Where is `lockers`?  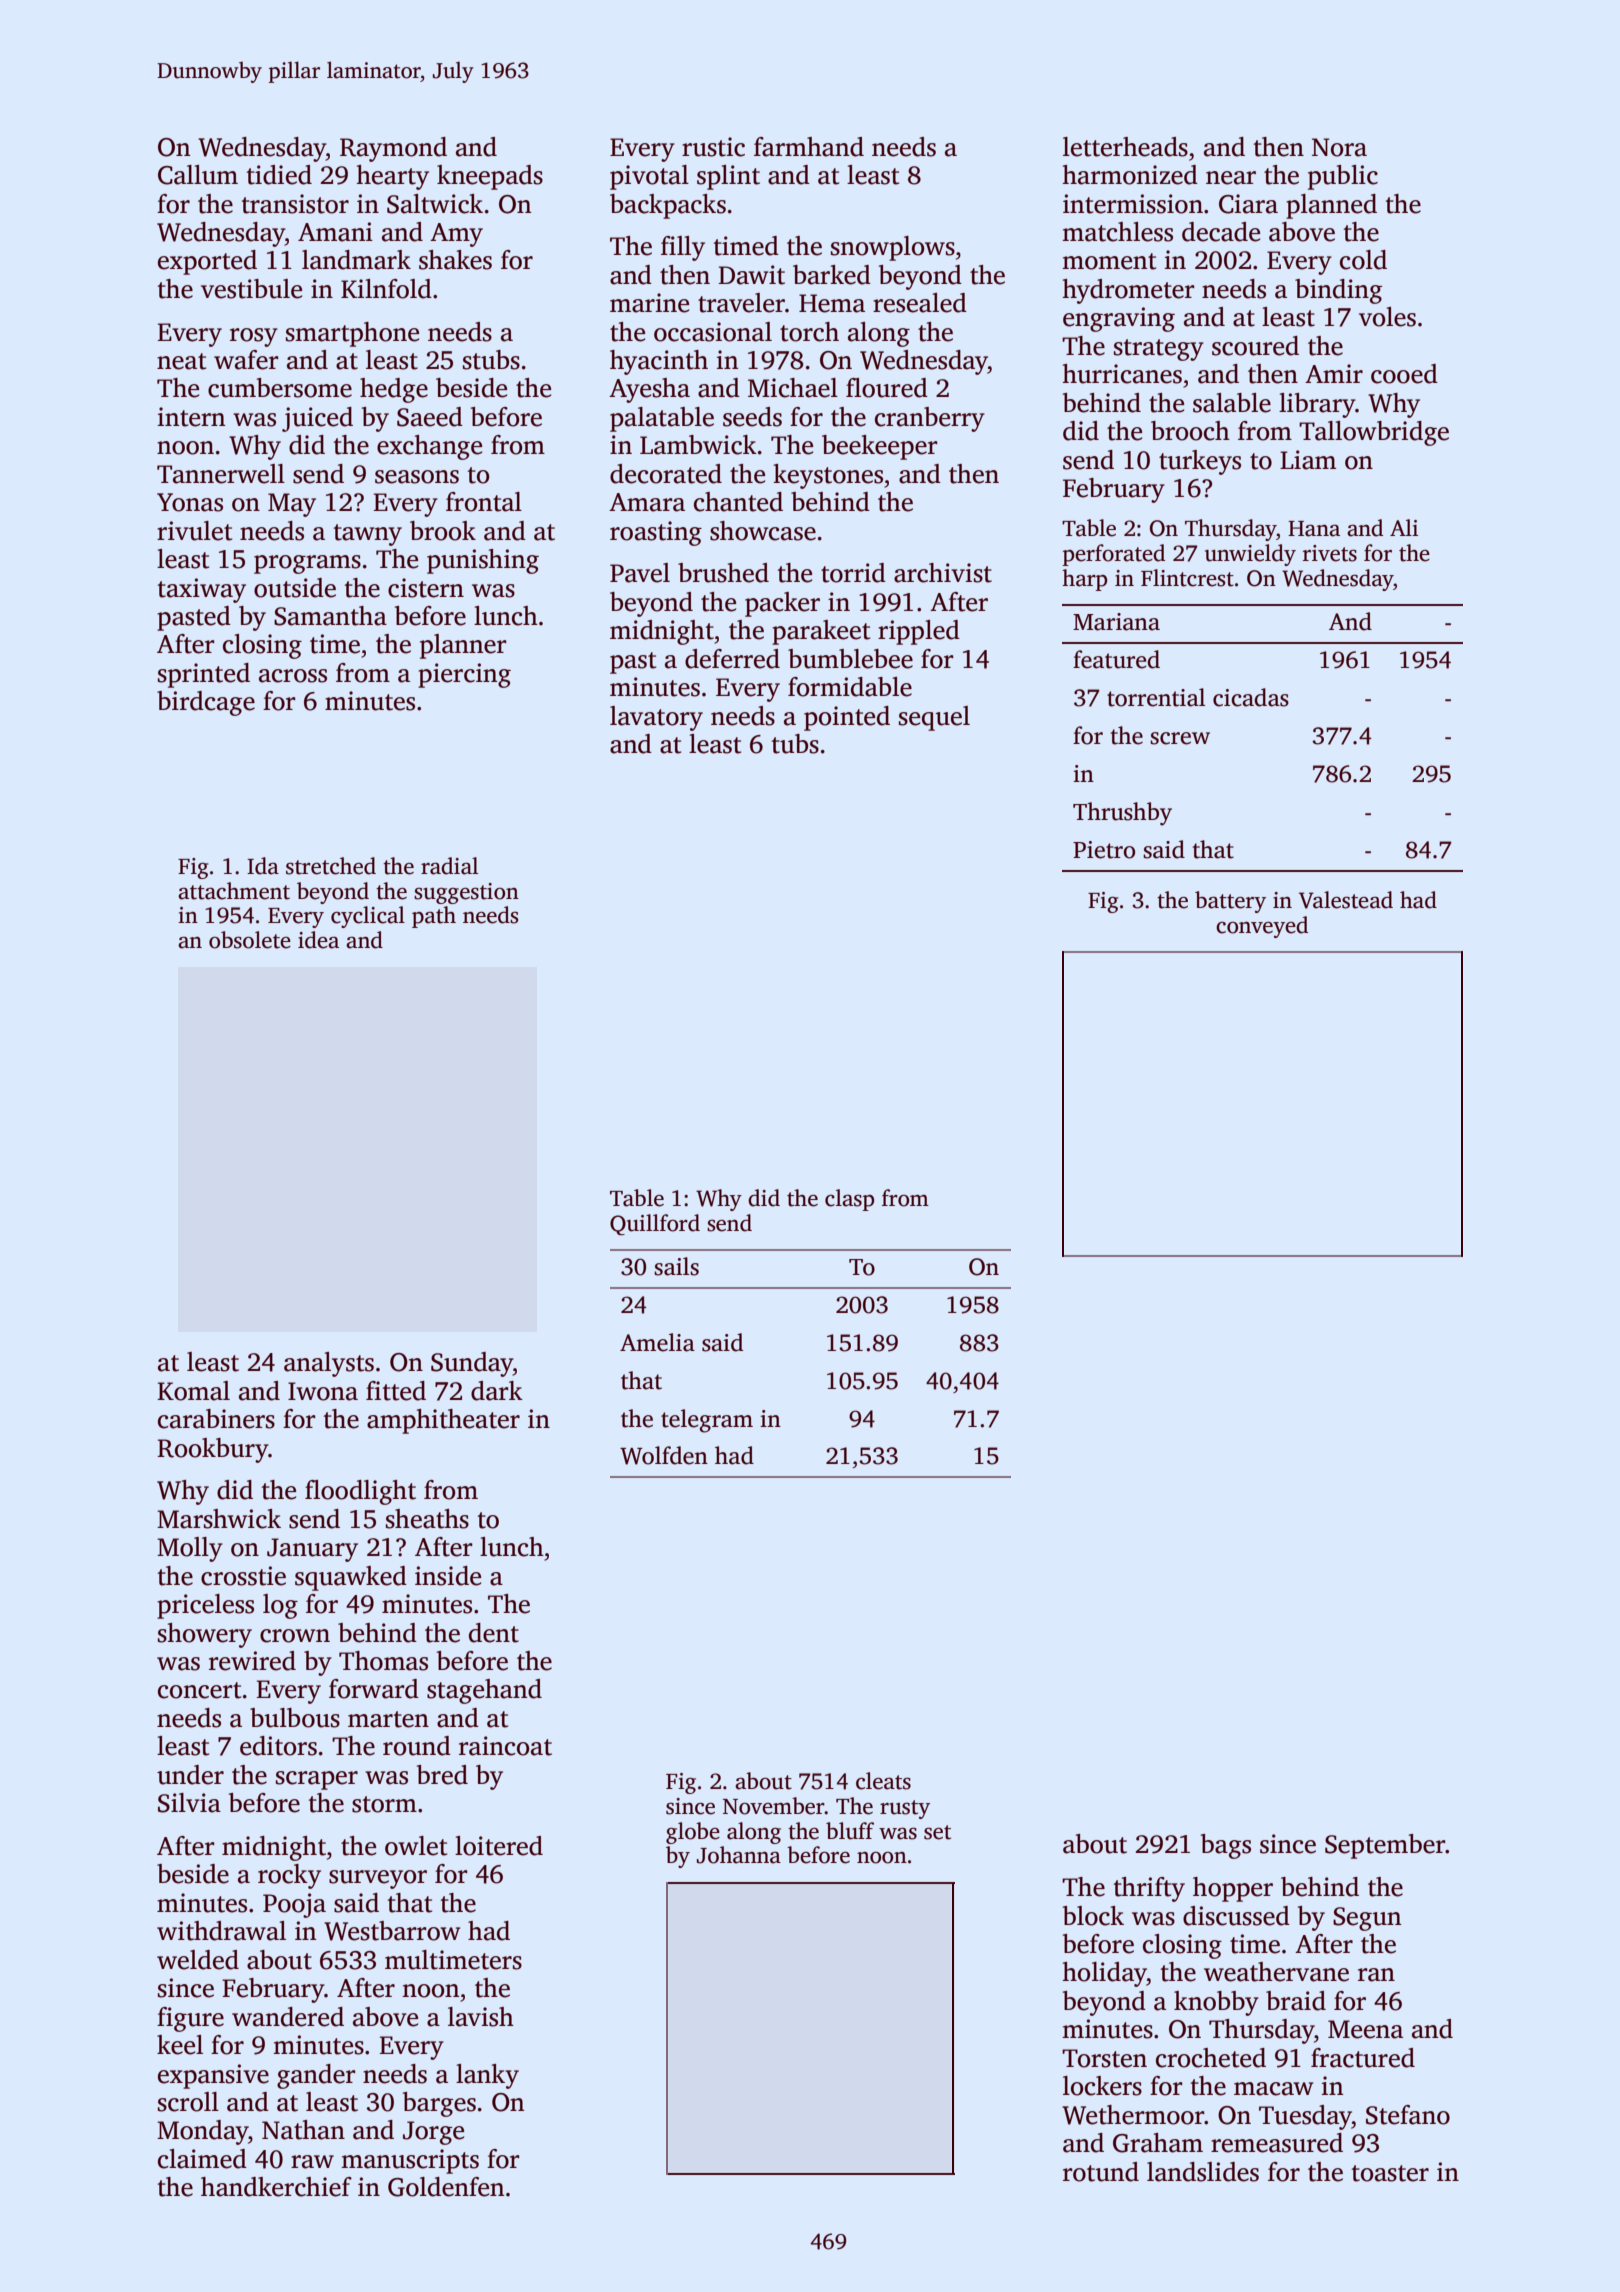 lockers is located at coordinates (1102, 2086).
